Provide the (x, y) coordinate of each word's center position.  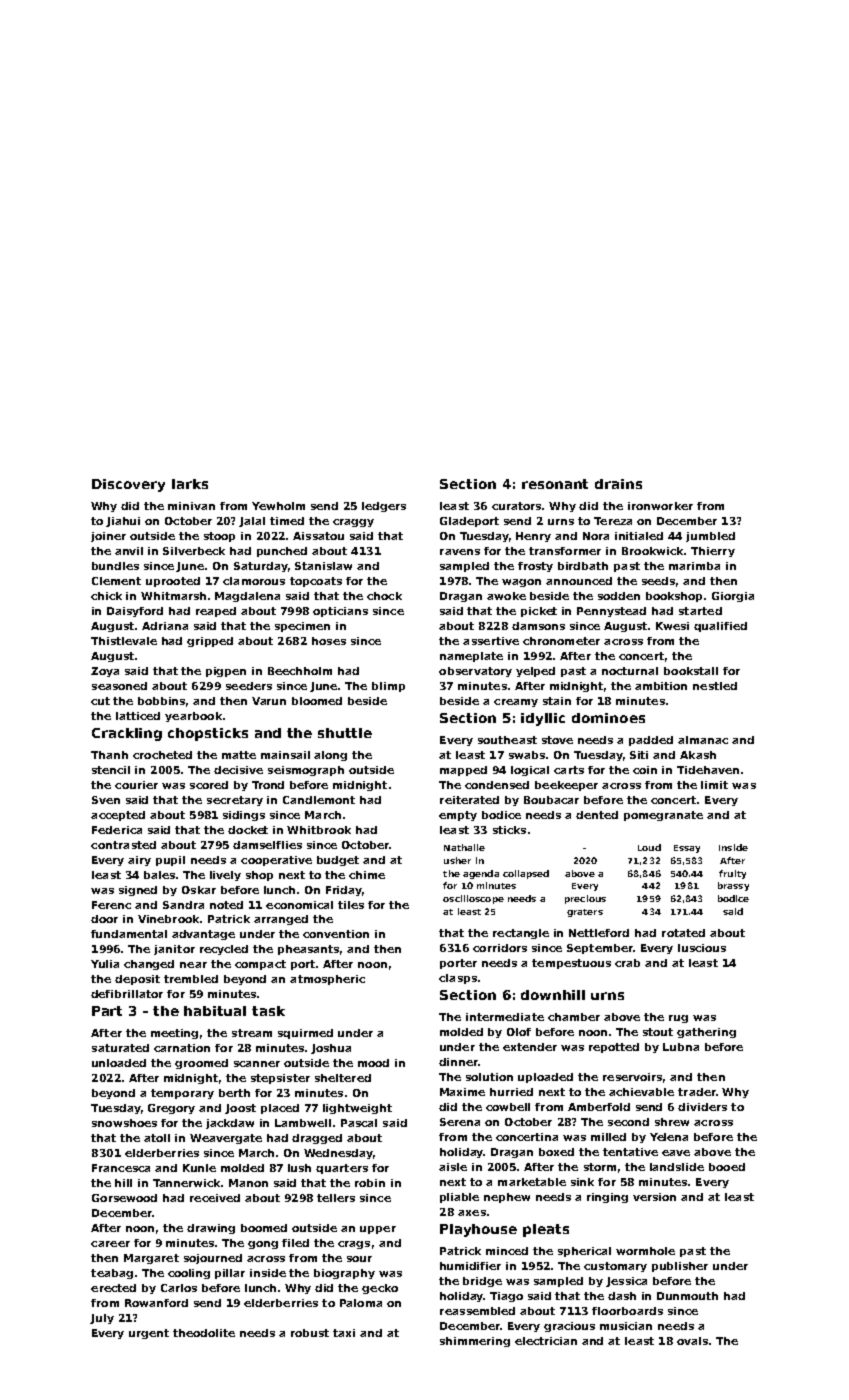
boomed (264, 1228)
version (654, 1197)
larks (190, 484)
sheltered (343, 1078)
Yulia (105, 964)
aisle (453, 1167)
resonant (555, 484)
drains (618, 484)
